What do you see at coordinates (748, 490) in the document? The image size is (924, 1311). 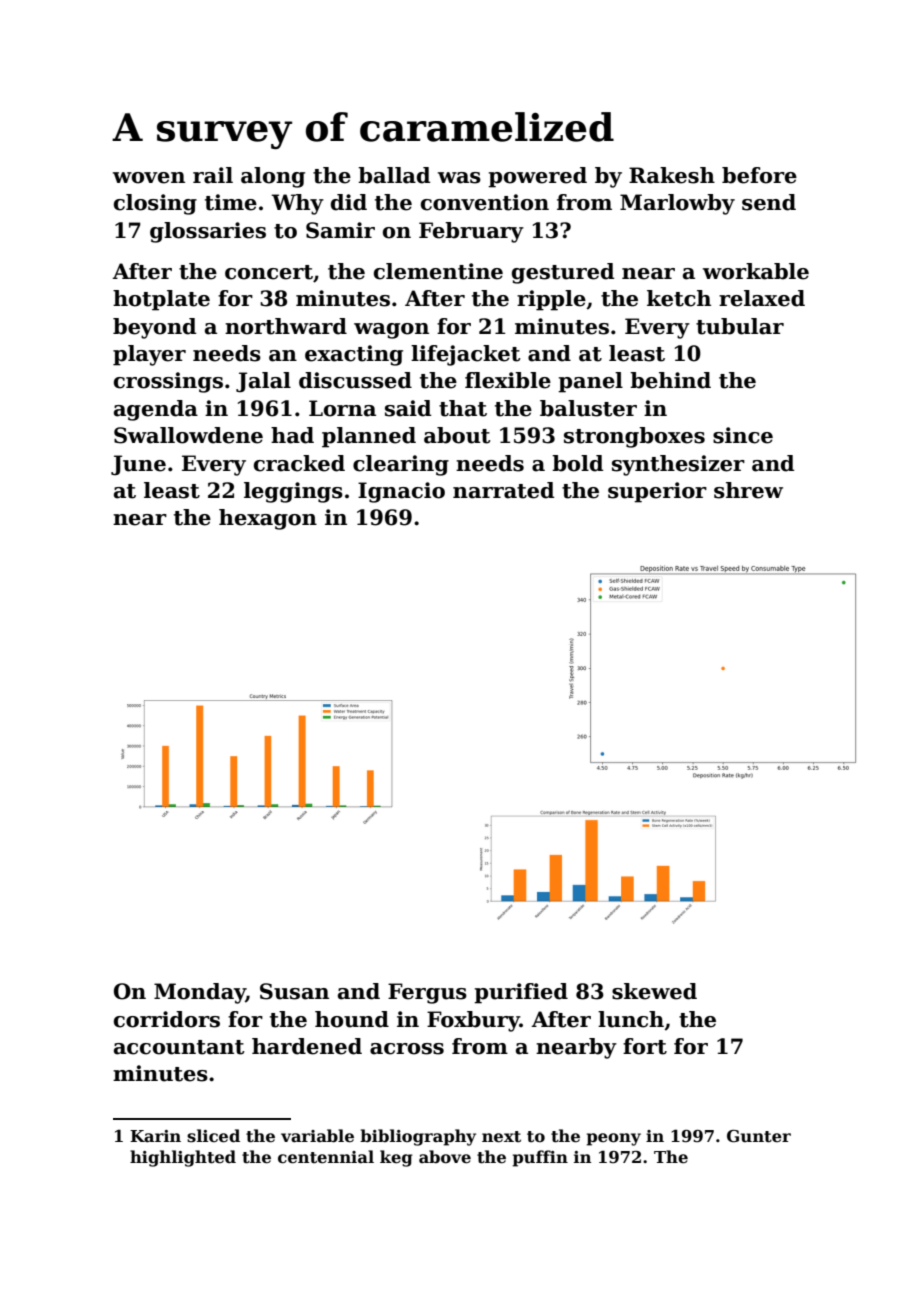 I see `shrew` at bounding box center [748, 490].
